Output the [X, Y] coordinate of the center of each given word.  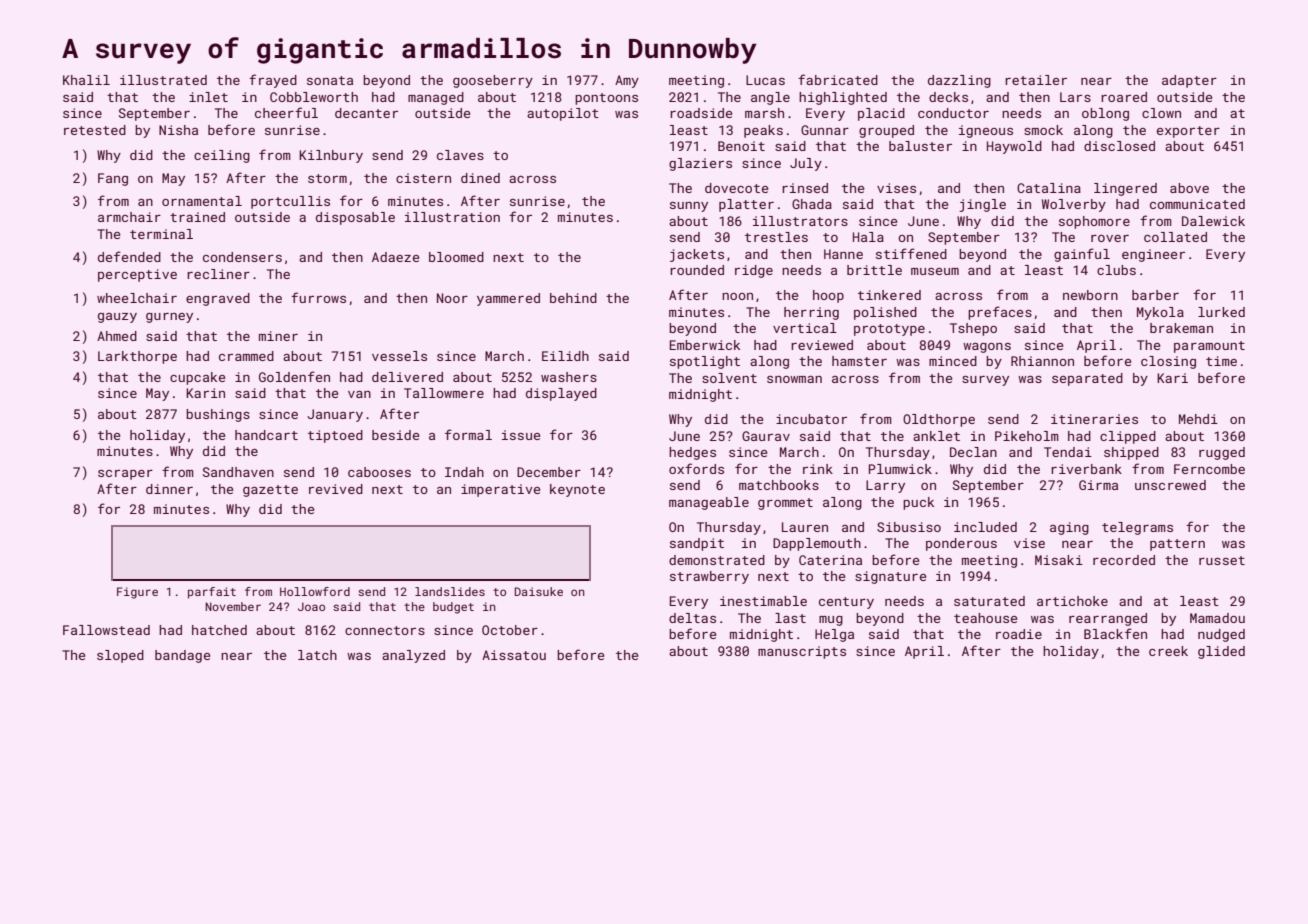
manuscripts [802, 652]
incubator [811, 419]
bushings [218, 415]
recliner [218, 274]
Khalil [86, 80]
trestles [776, 237]
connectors [385, 630]
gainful [1082, 255]
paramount [1209, 347]
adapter [1189, 81]
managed [436, 98]
